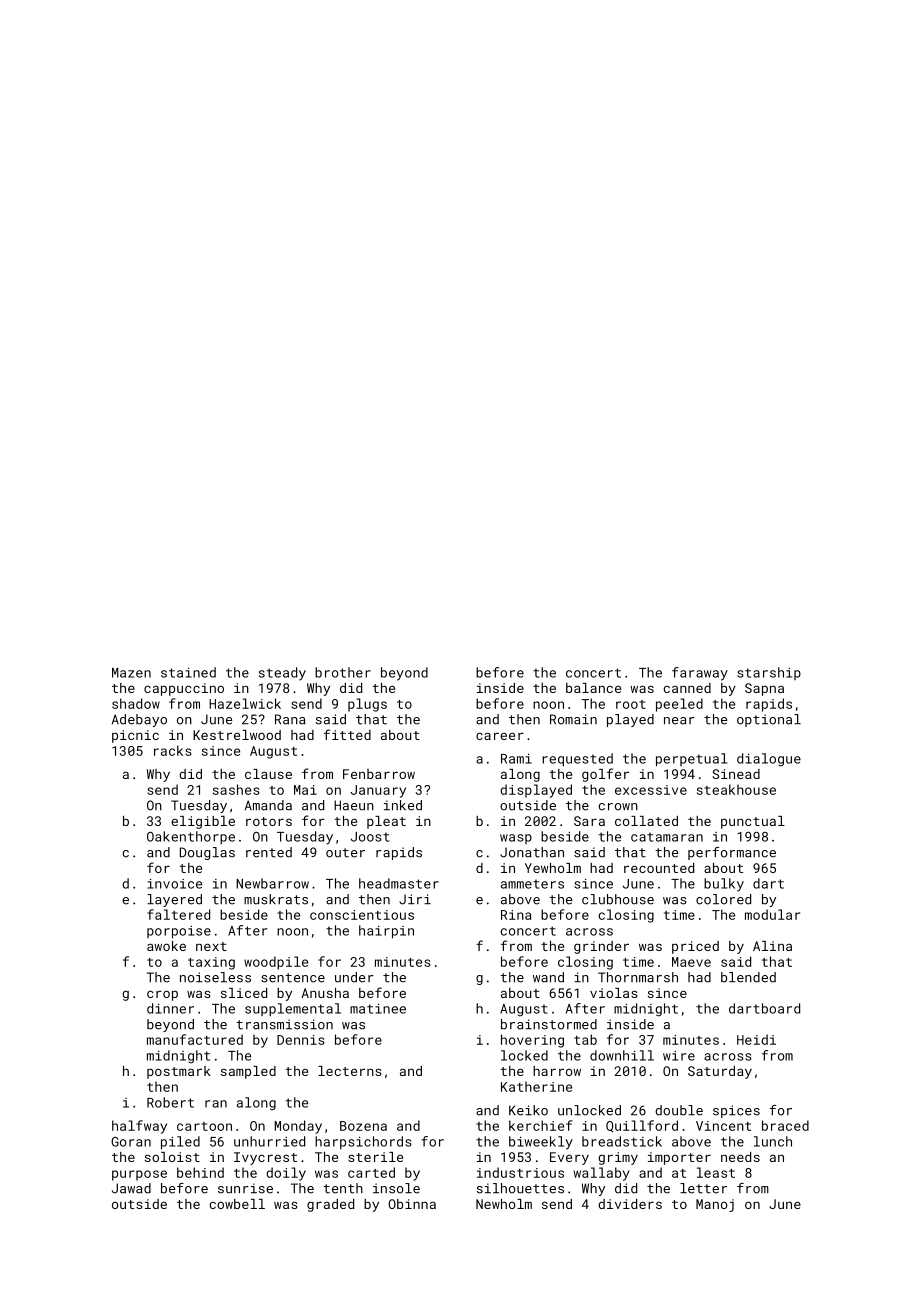 This screenshot has height=1308, width=924. Describe the element at coordinates (378, 1009) in the screenshot. I see `matinee` at that location.
